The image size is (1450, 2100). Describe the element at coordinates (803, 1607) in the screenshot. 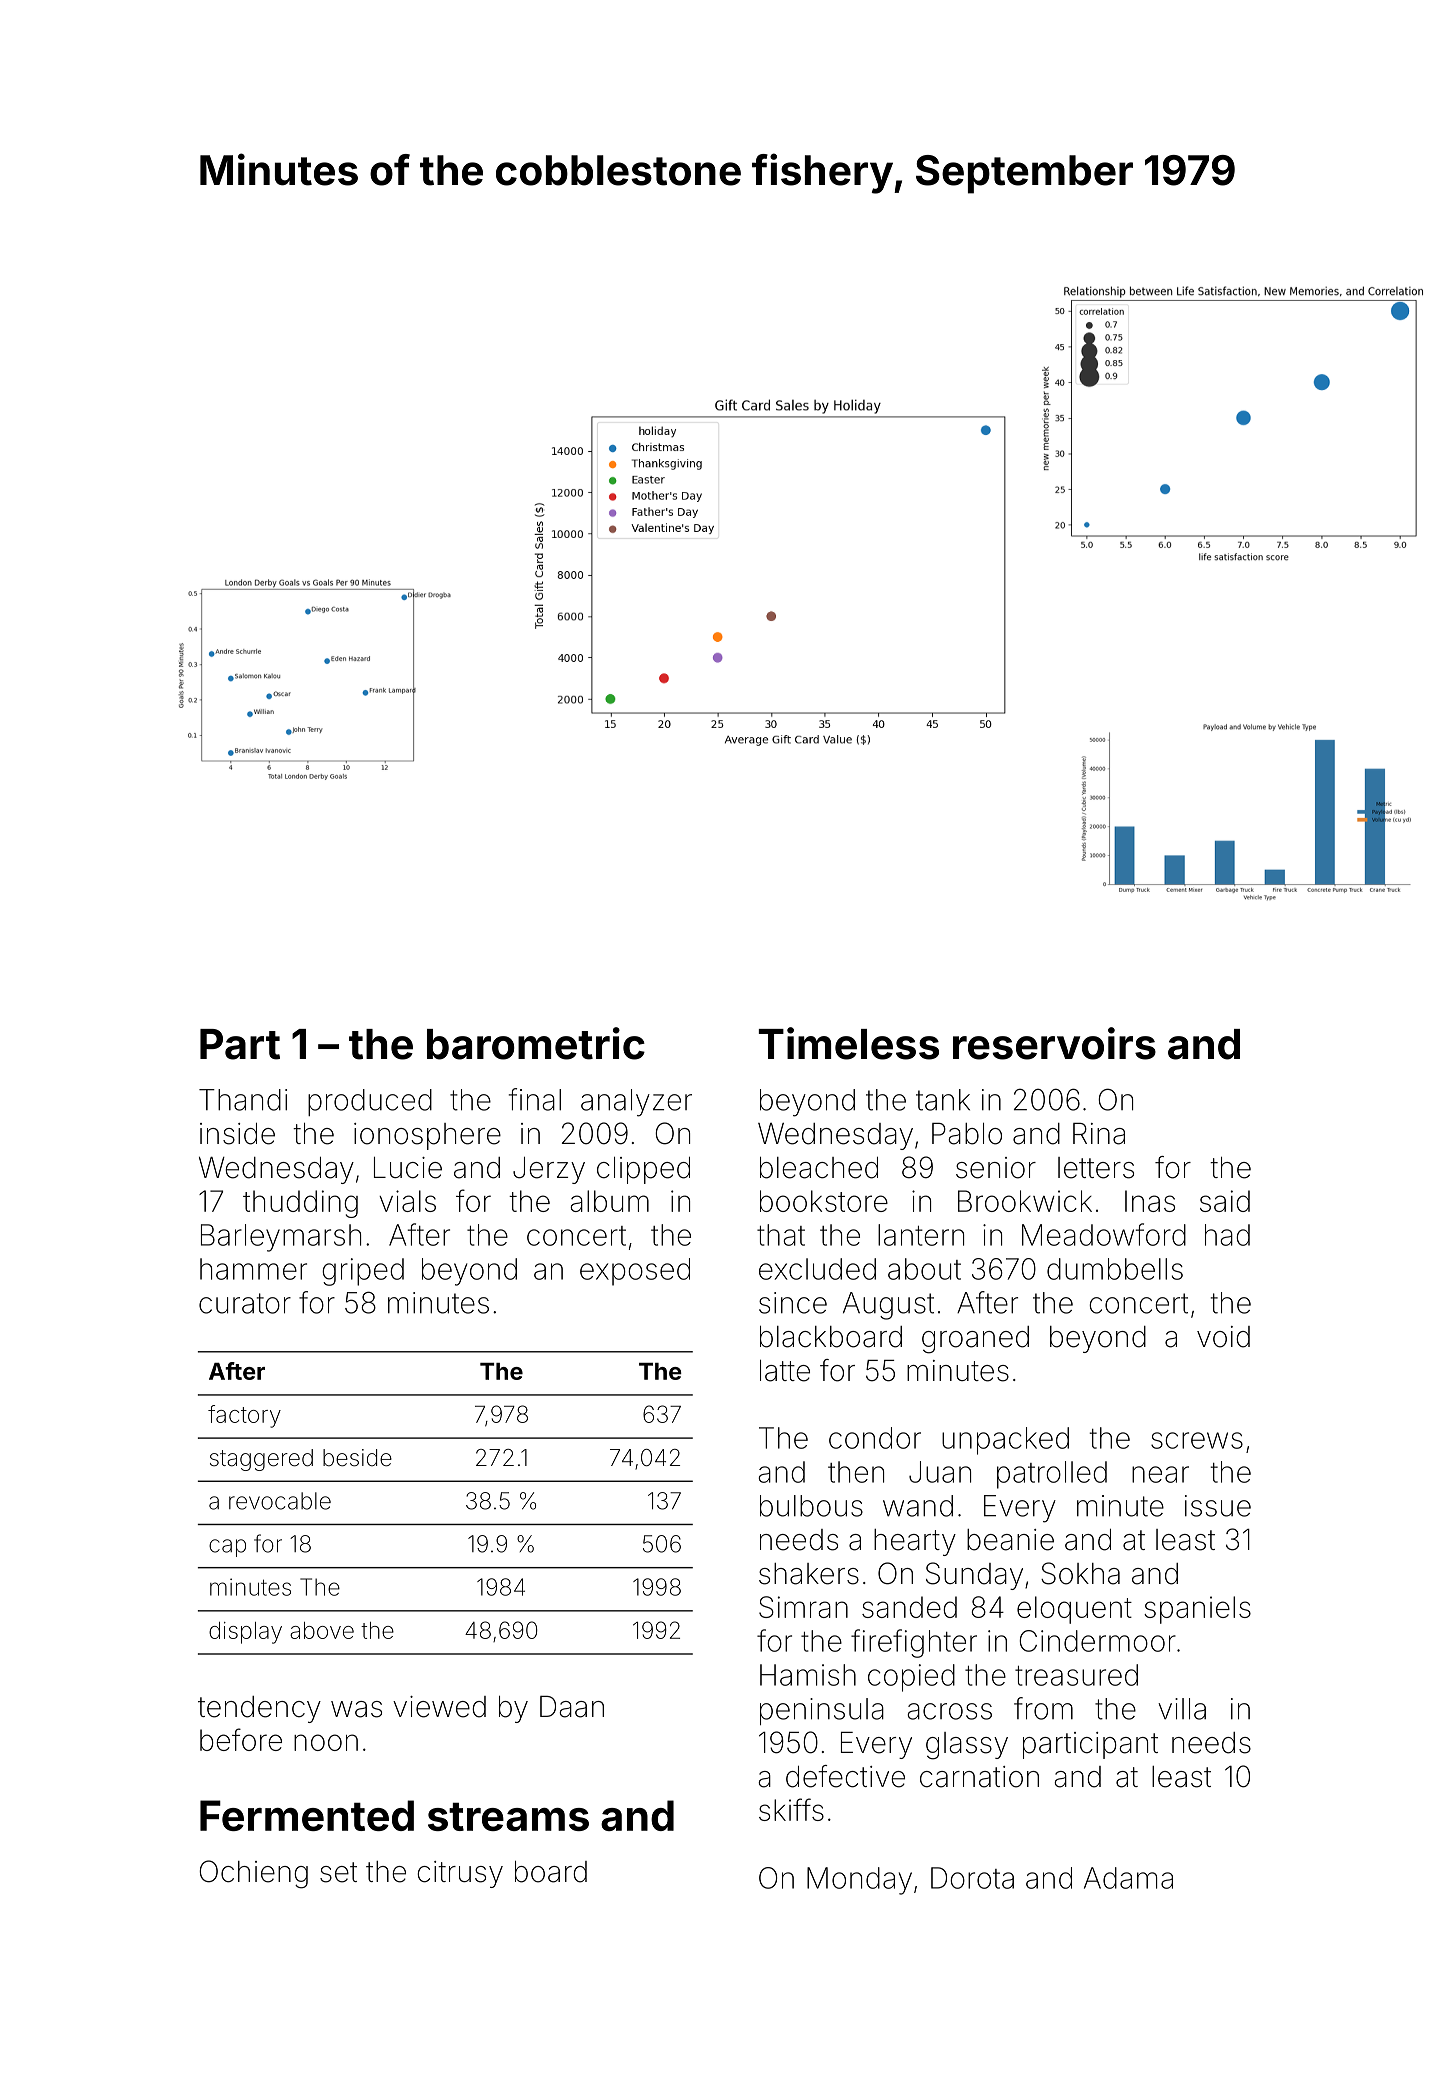

I see `Simran` at that location.
